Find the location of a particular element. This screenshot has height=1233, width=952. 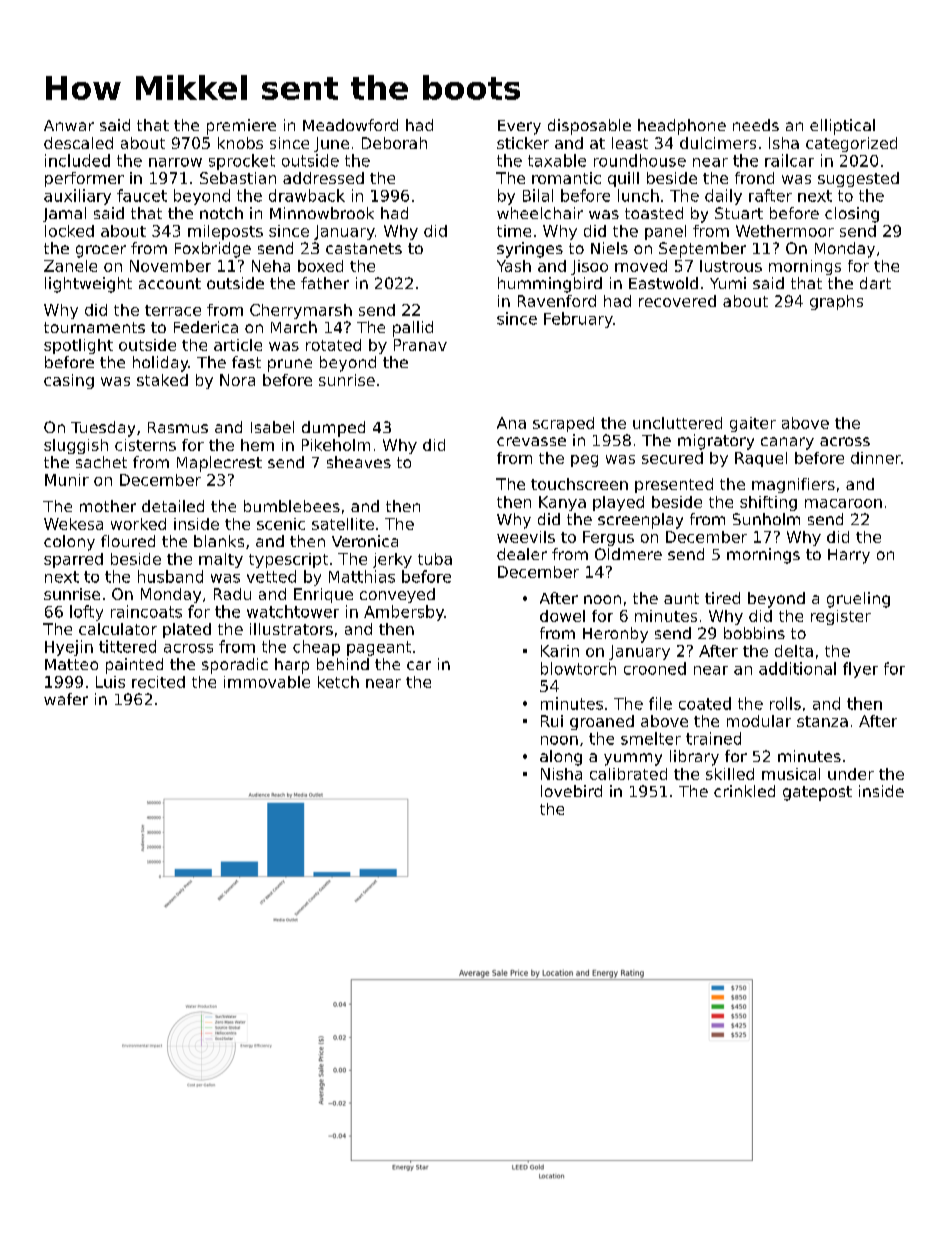

wafer is located at coordinates (66, 699).
